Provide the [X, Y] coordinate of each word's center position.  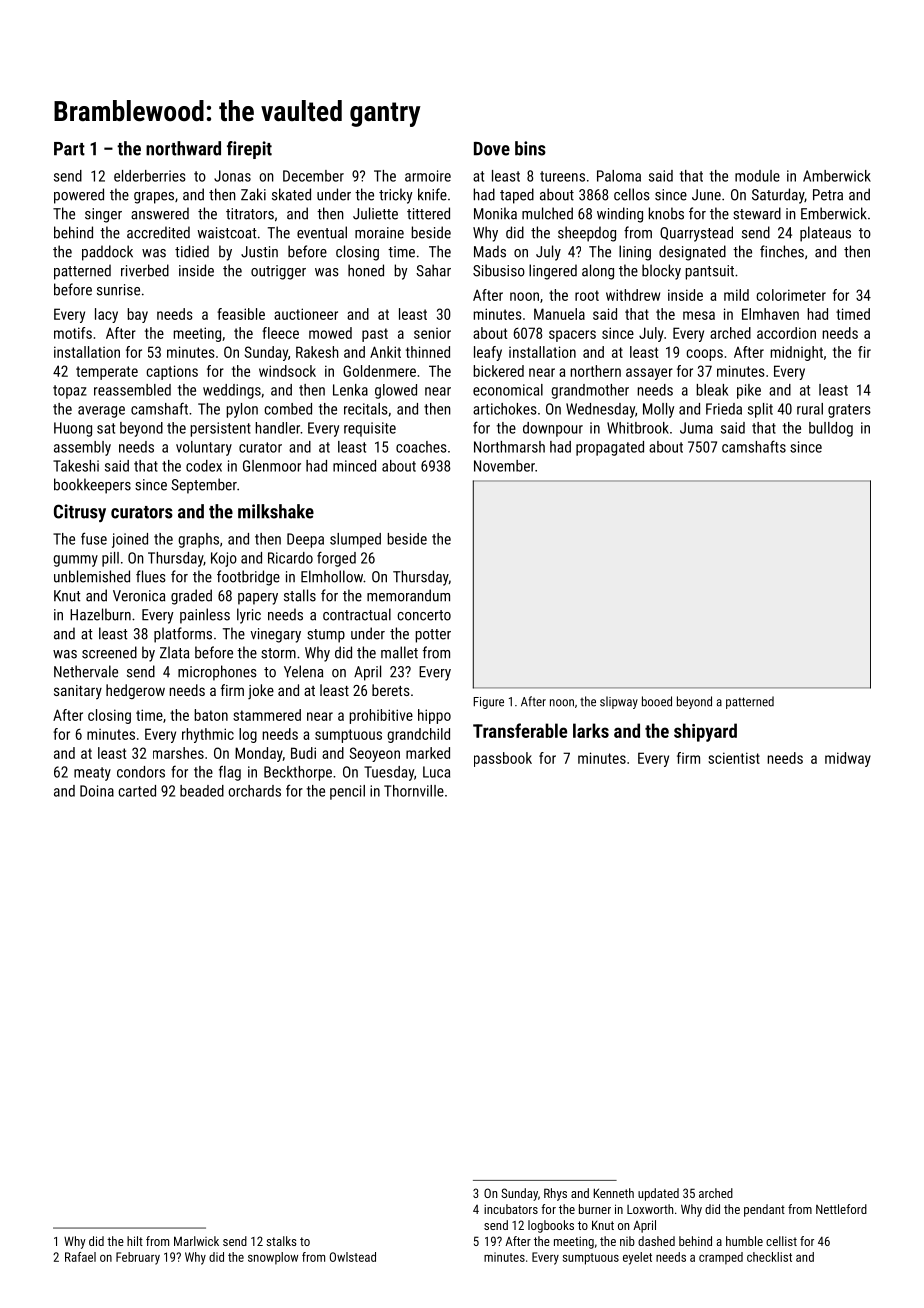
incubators [511, 1209]
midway [848, 759]
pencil [347, 792]
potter [433, 636]
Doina [97, 791]
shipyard [705, 732]
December [313, 176]
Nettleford [841, 1209]
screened [109, 652]
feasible [241, 314]
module [757, 176]
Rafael [80, 1257]
